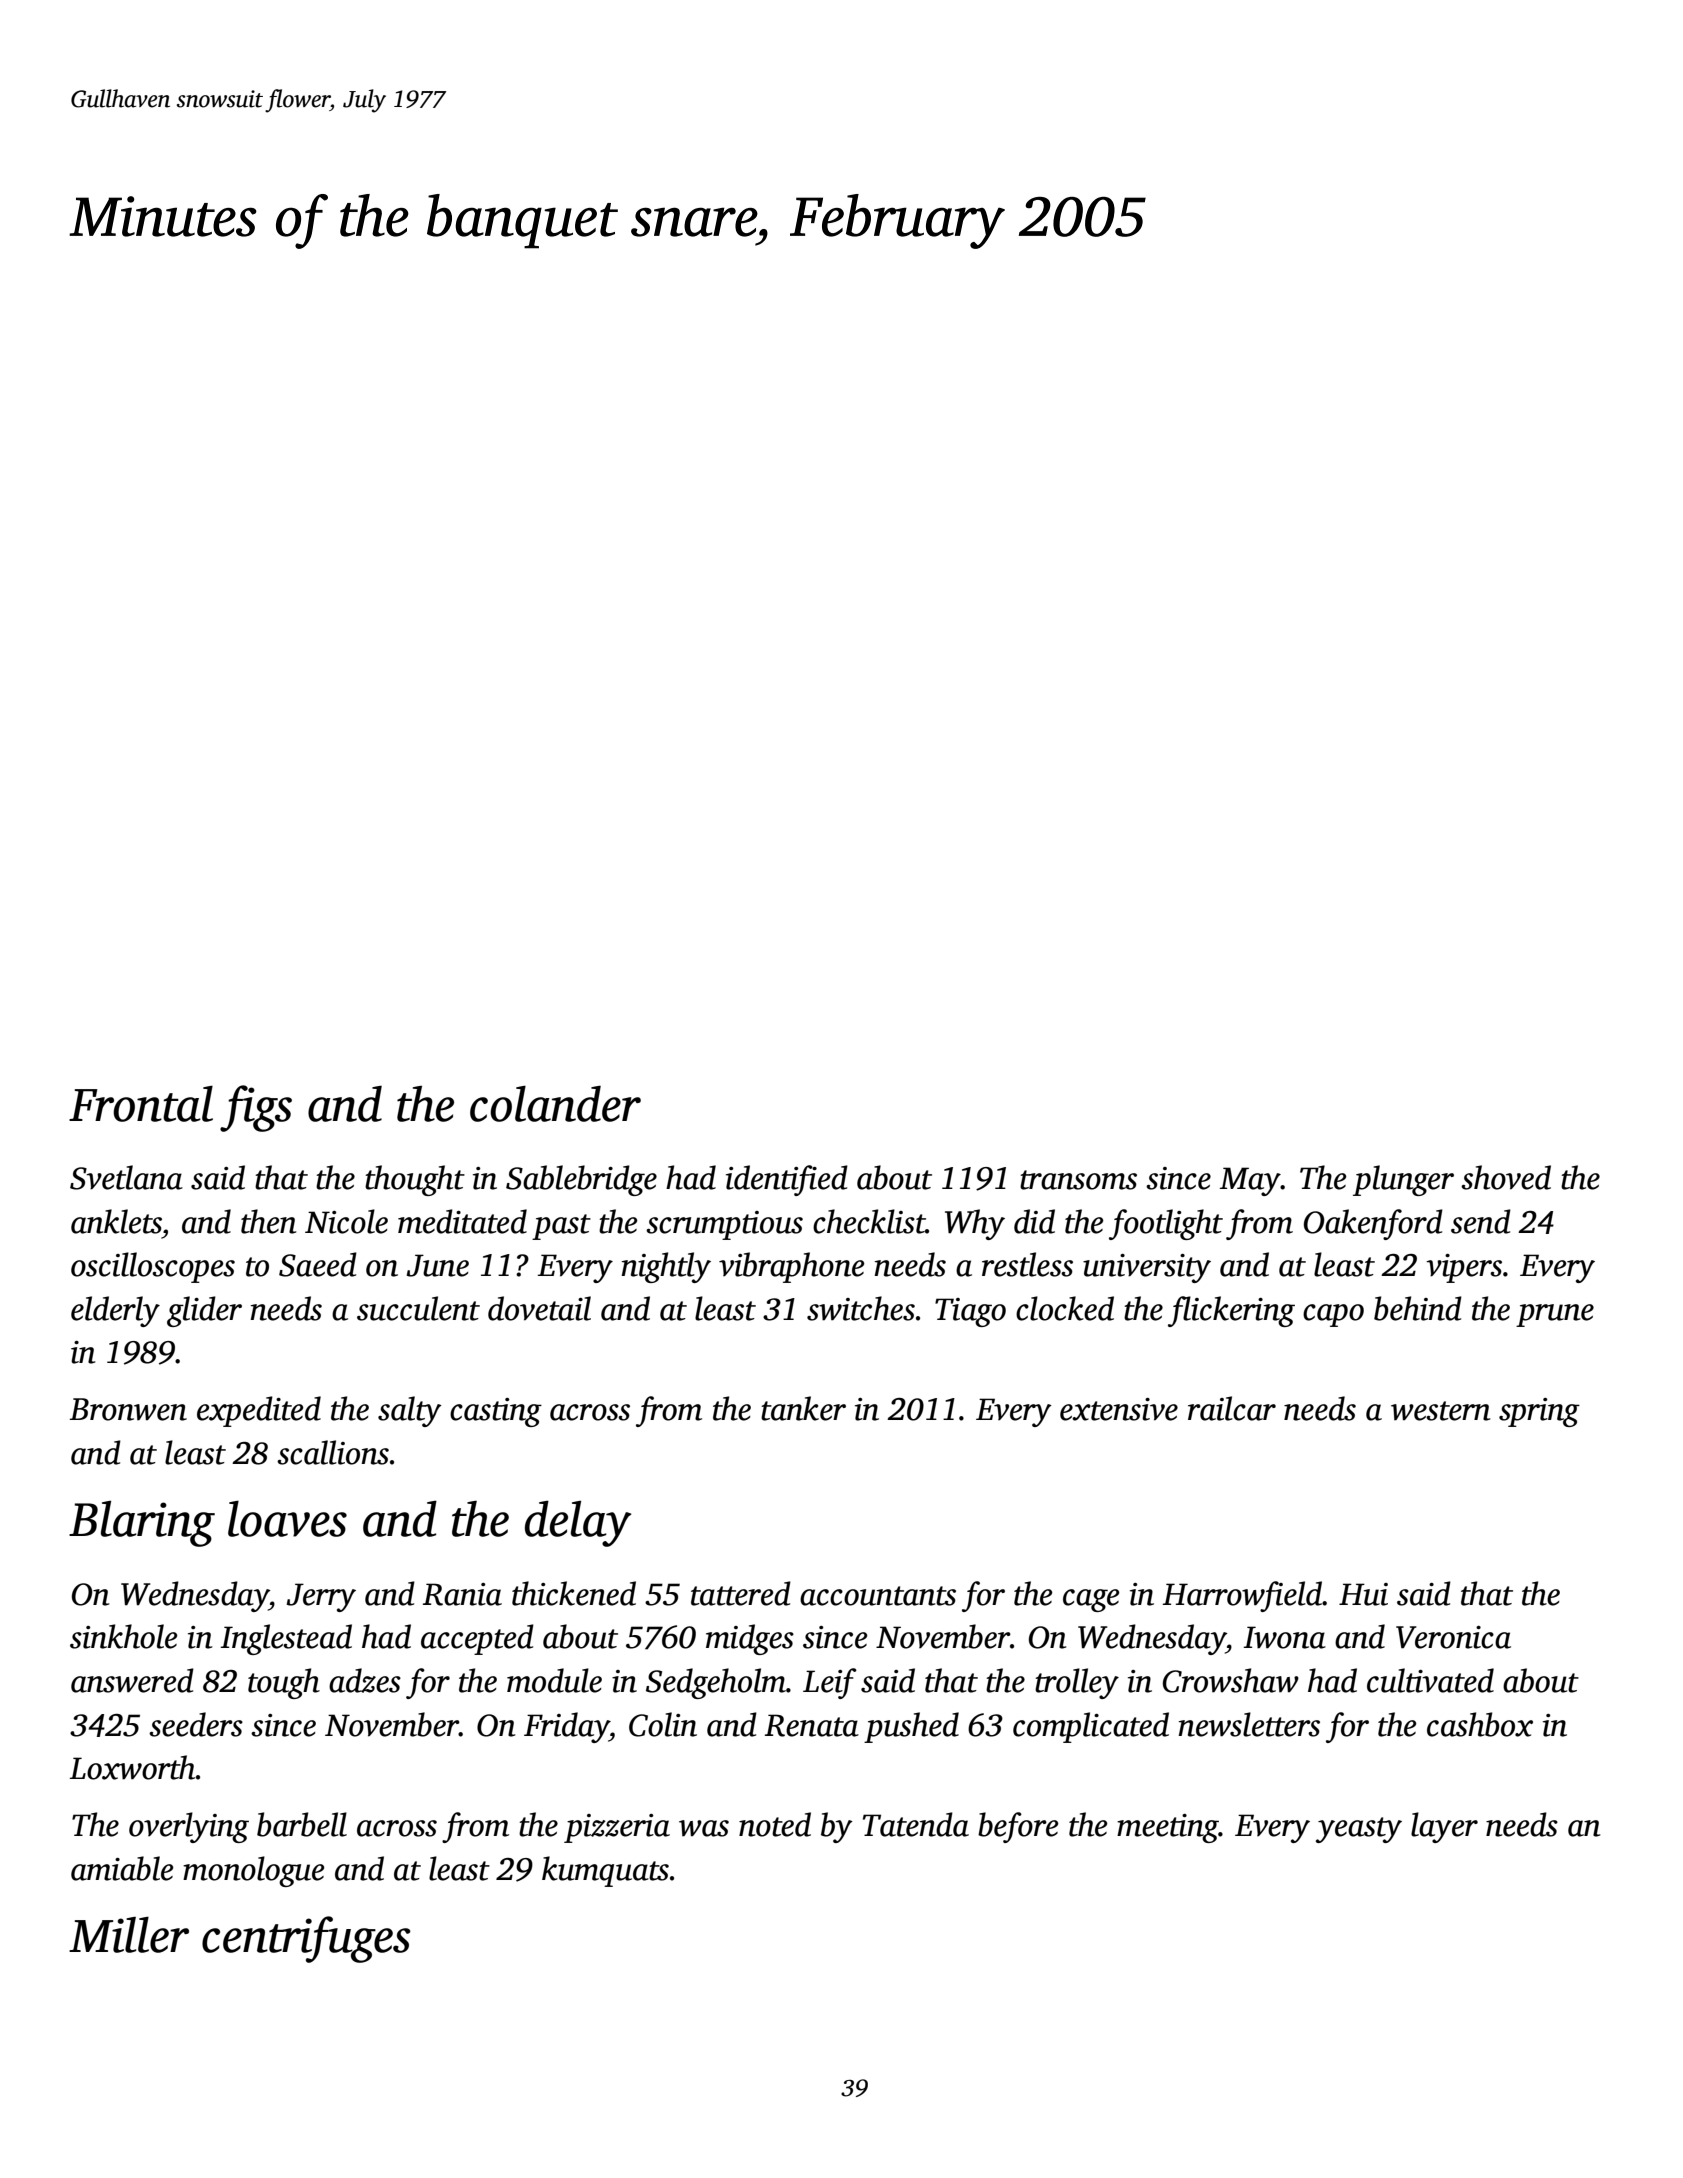  What do you see at coordinates (129, 1935) in the document?
I see `Miller` at bounding box center [129, 1935].
